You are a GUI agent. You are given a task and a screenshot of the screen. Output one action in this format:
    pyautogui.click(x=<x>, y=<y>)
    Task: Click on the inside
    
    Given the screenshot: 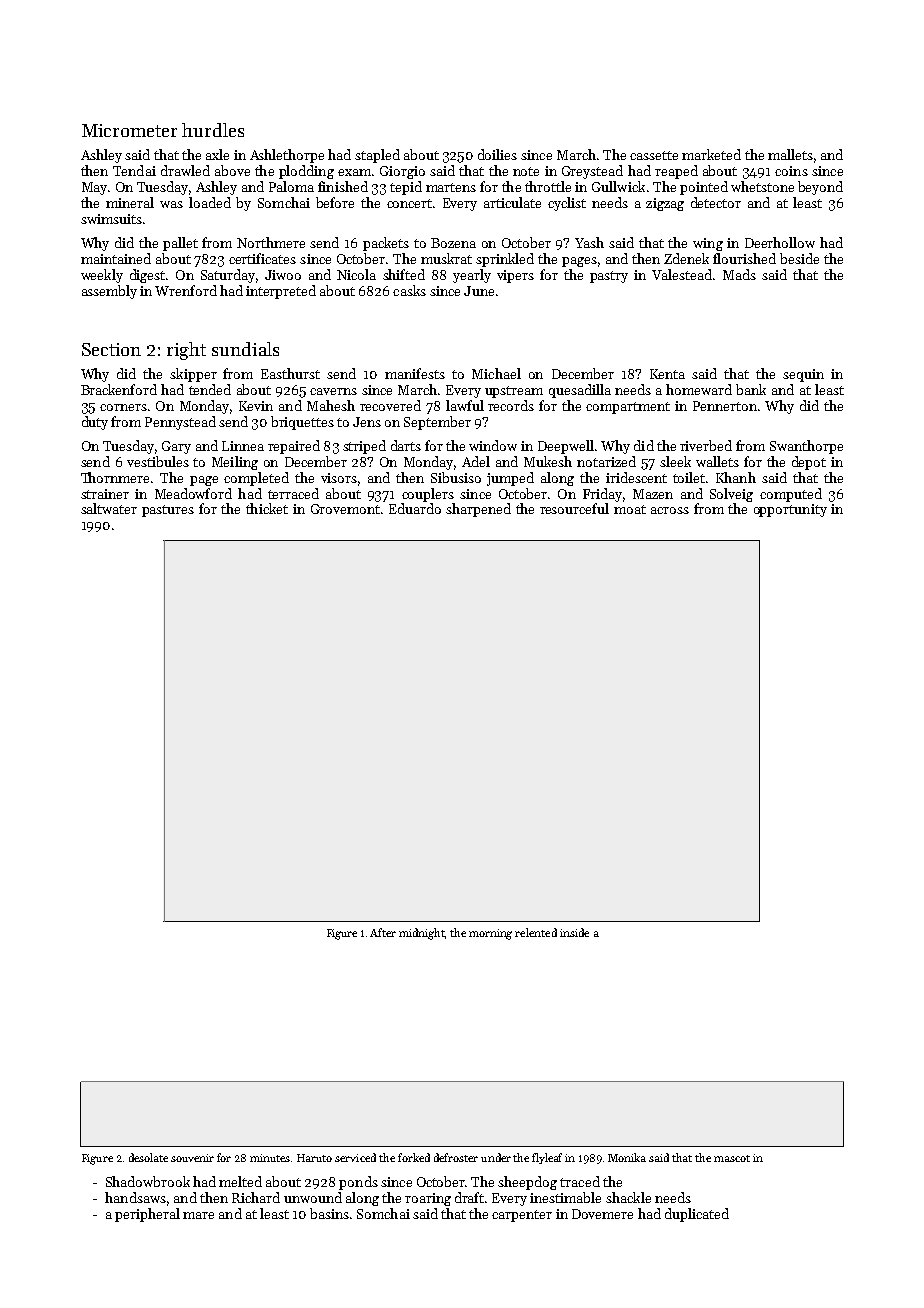 What is the action you would take?
    pyautogui.click(x=574, y=932)
